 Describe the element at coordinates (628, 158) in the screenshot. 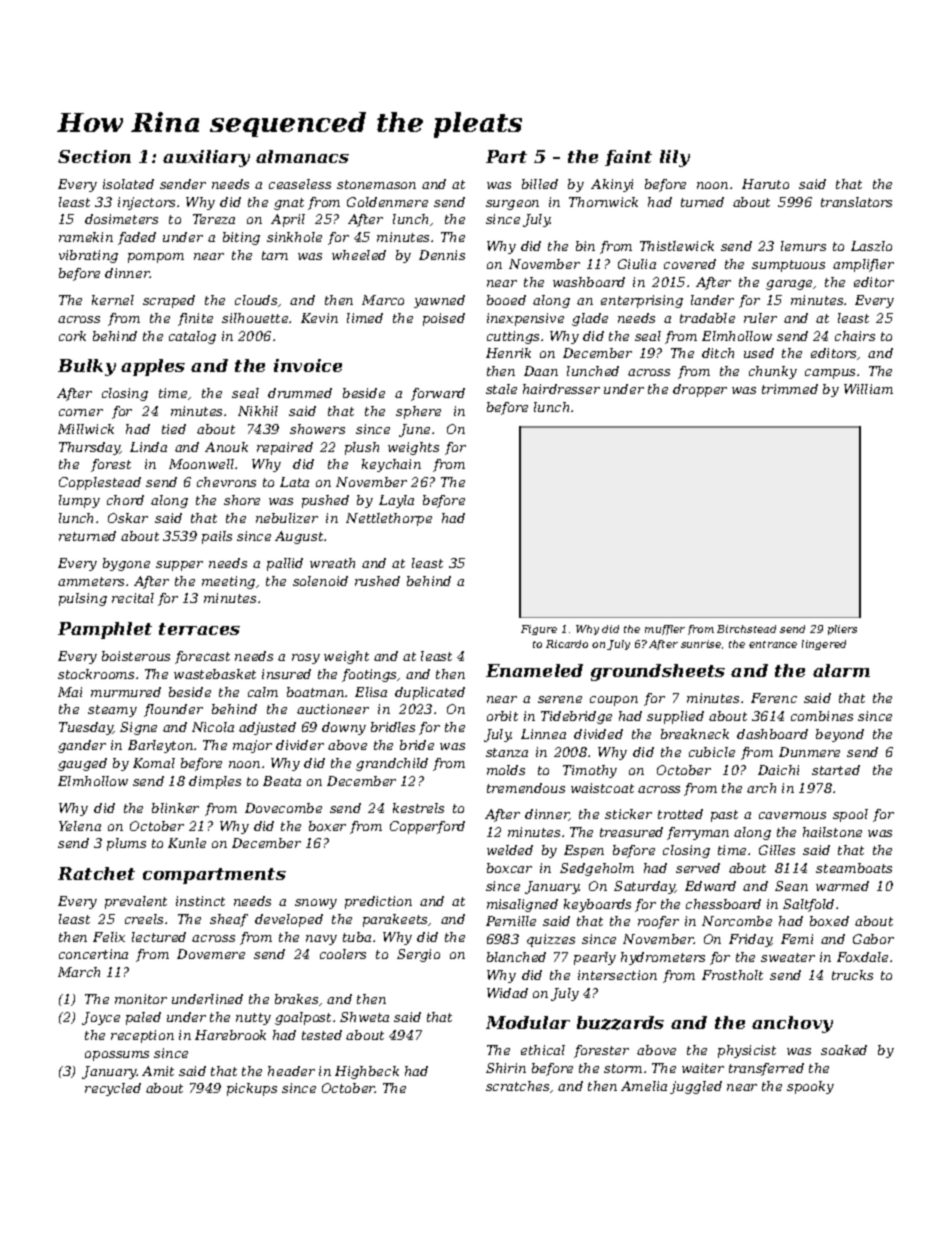

I see `faint` at that location.
